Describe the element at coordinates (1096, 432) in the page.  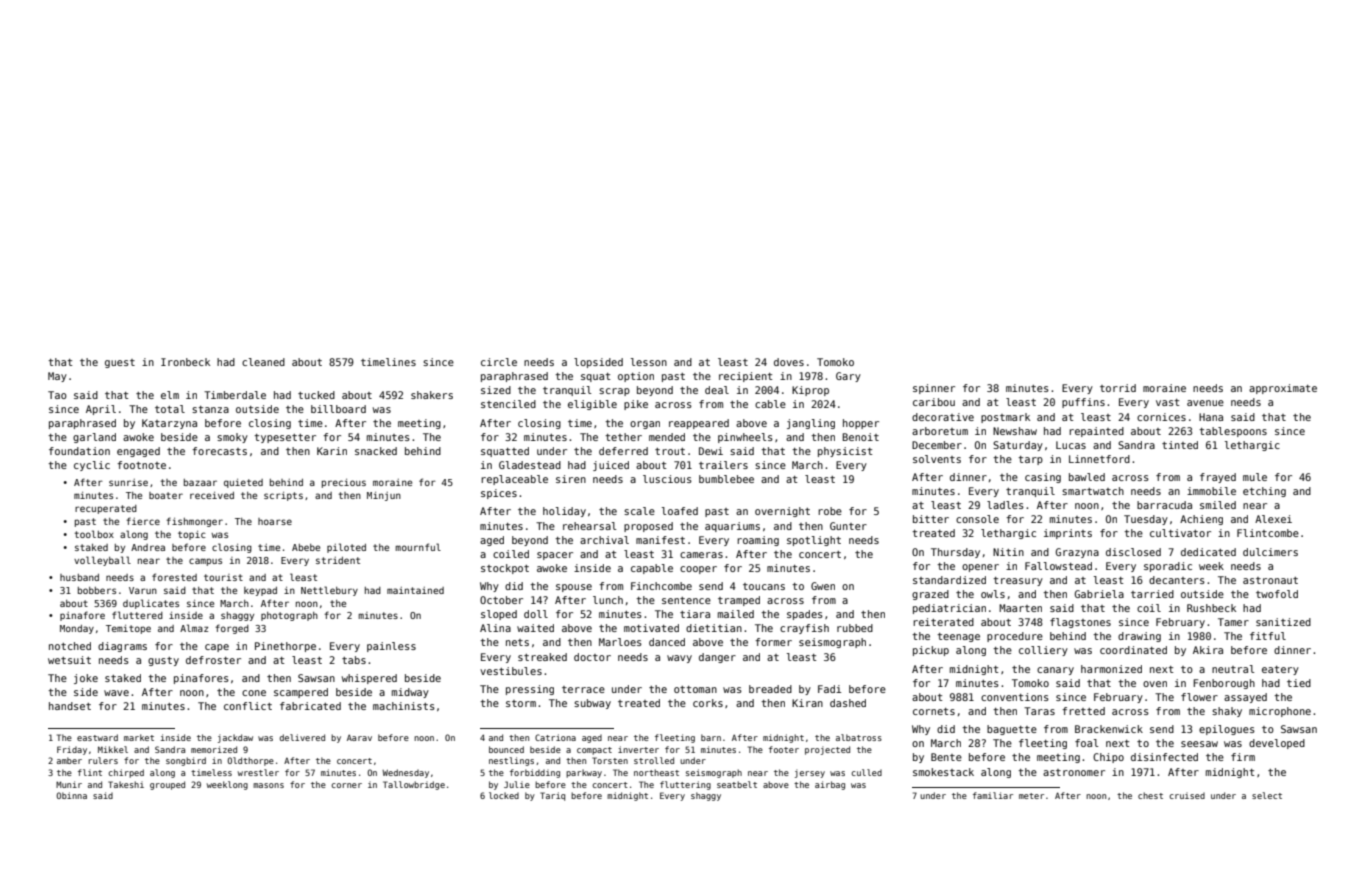
I see `repainted` at that location.
